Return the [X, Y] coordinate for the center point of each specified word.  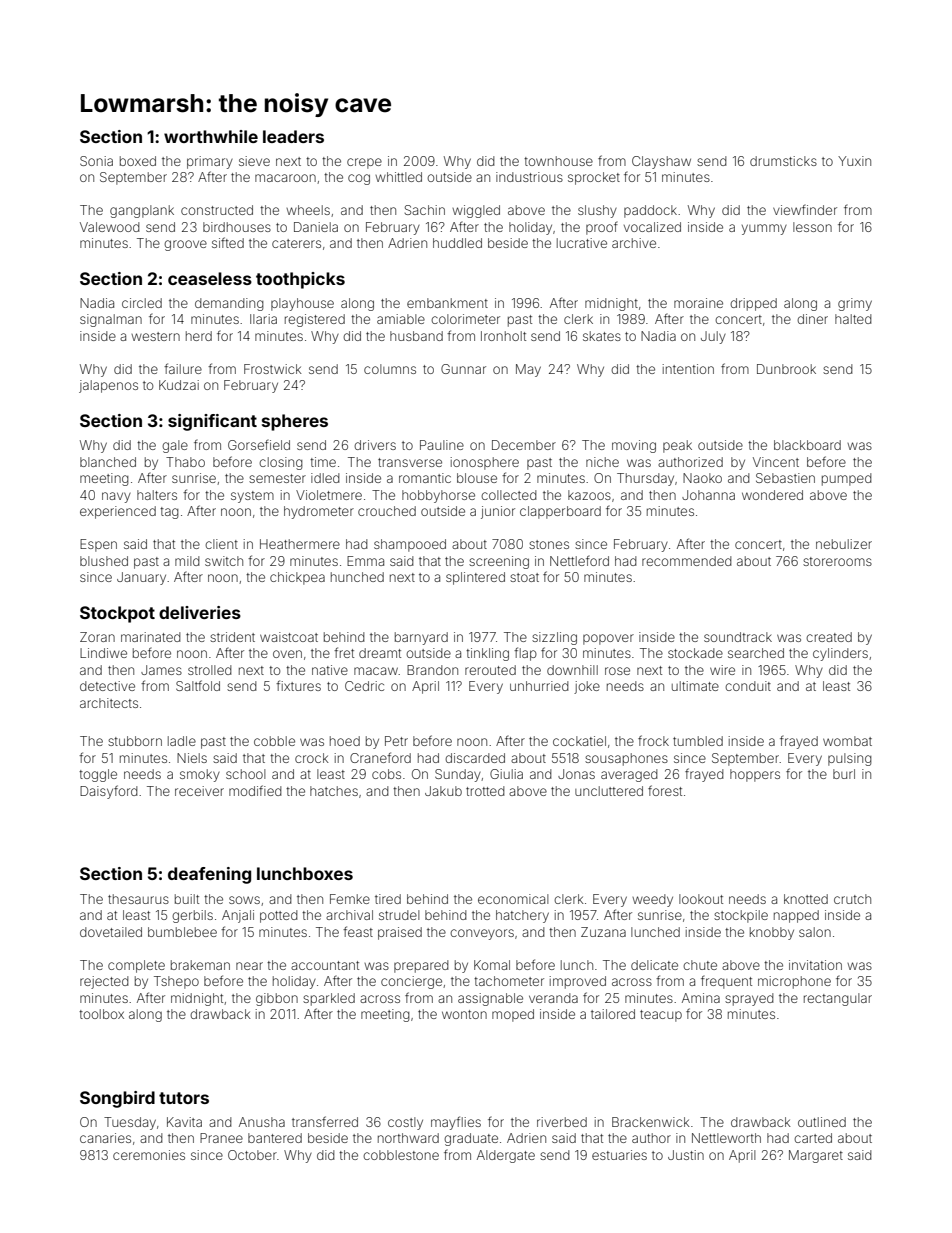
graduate [471, 1139]
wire [722, 670]
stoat [524, 577]
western [155, 336]
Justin [686, 1155]
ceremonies [149, 1155]
